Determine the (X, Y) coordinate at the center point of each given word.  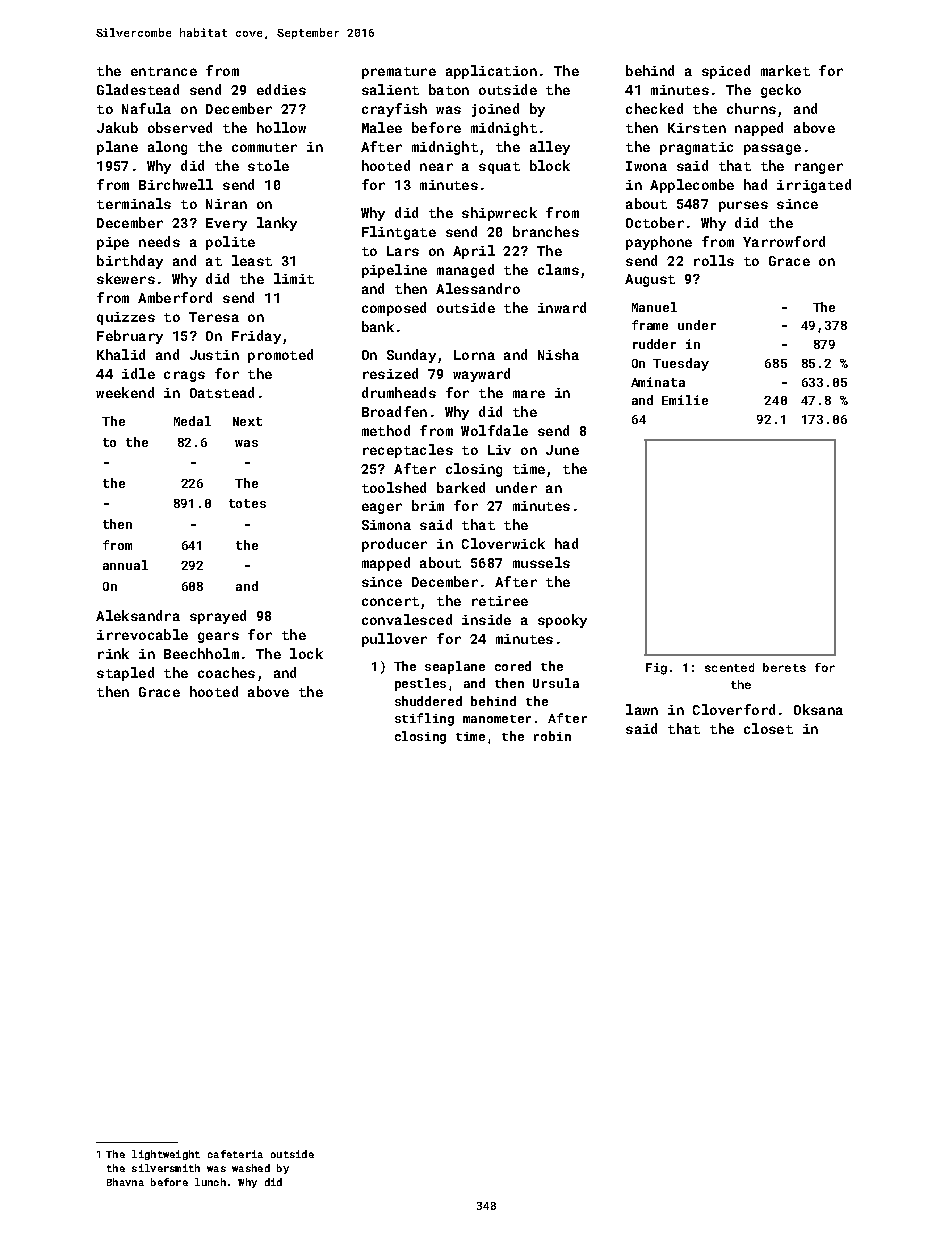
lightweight (166, 1155)
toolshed (394, 487)
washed (251, 1168)
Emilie (685, 400)
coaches (226, 672)
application (491, 72)
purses (743, 206)
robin (552, 736)
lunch (210, 1182)
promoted (280, 356)
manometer (497, 719)
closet (768, 728)
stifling (424, 719)
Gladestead (138, 89)
